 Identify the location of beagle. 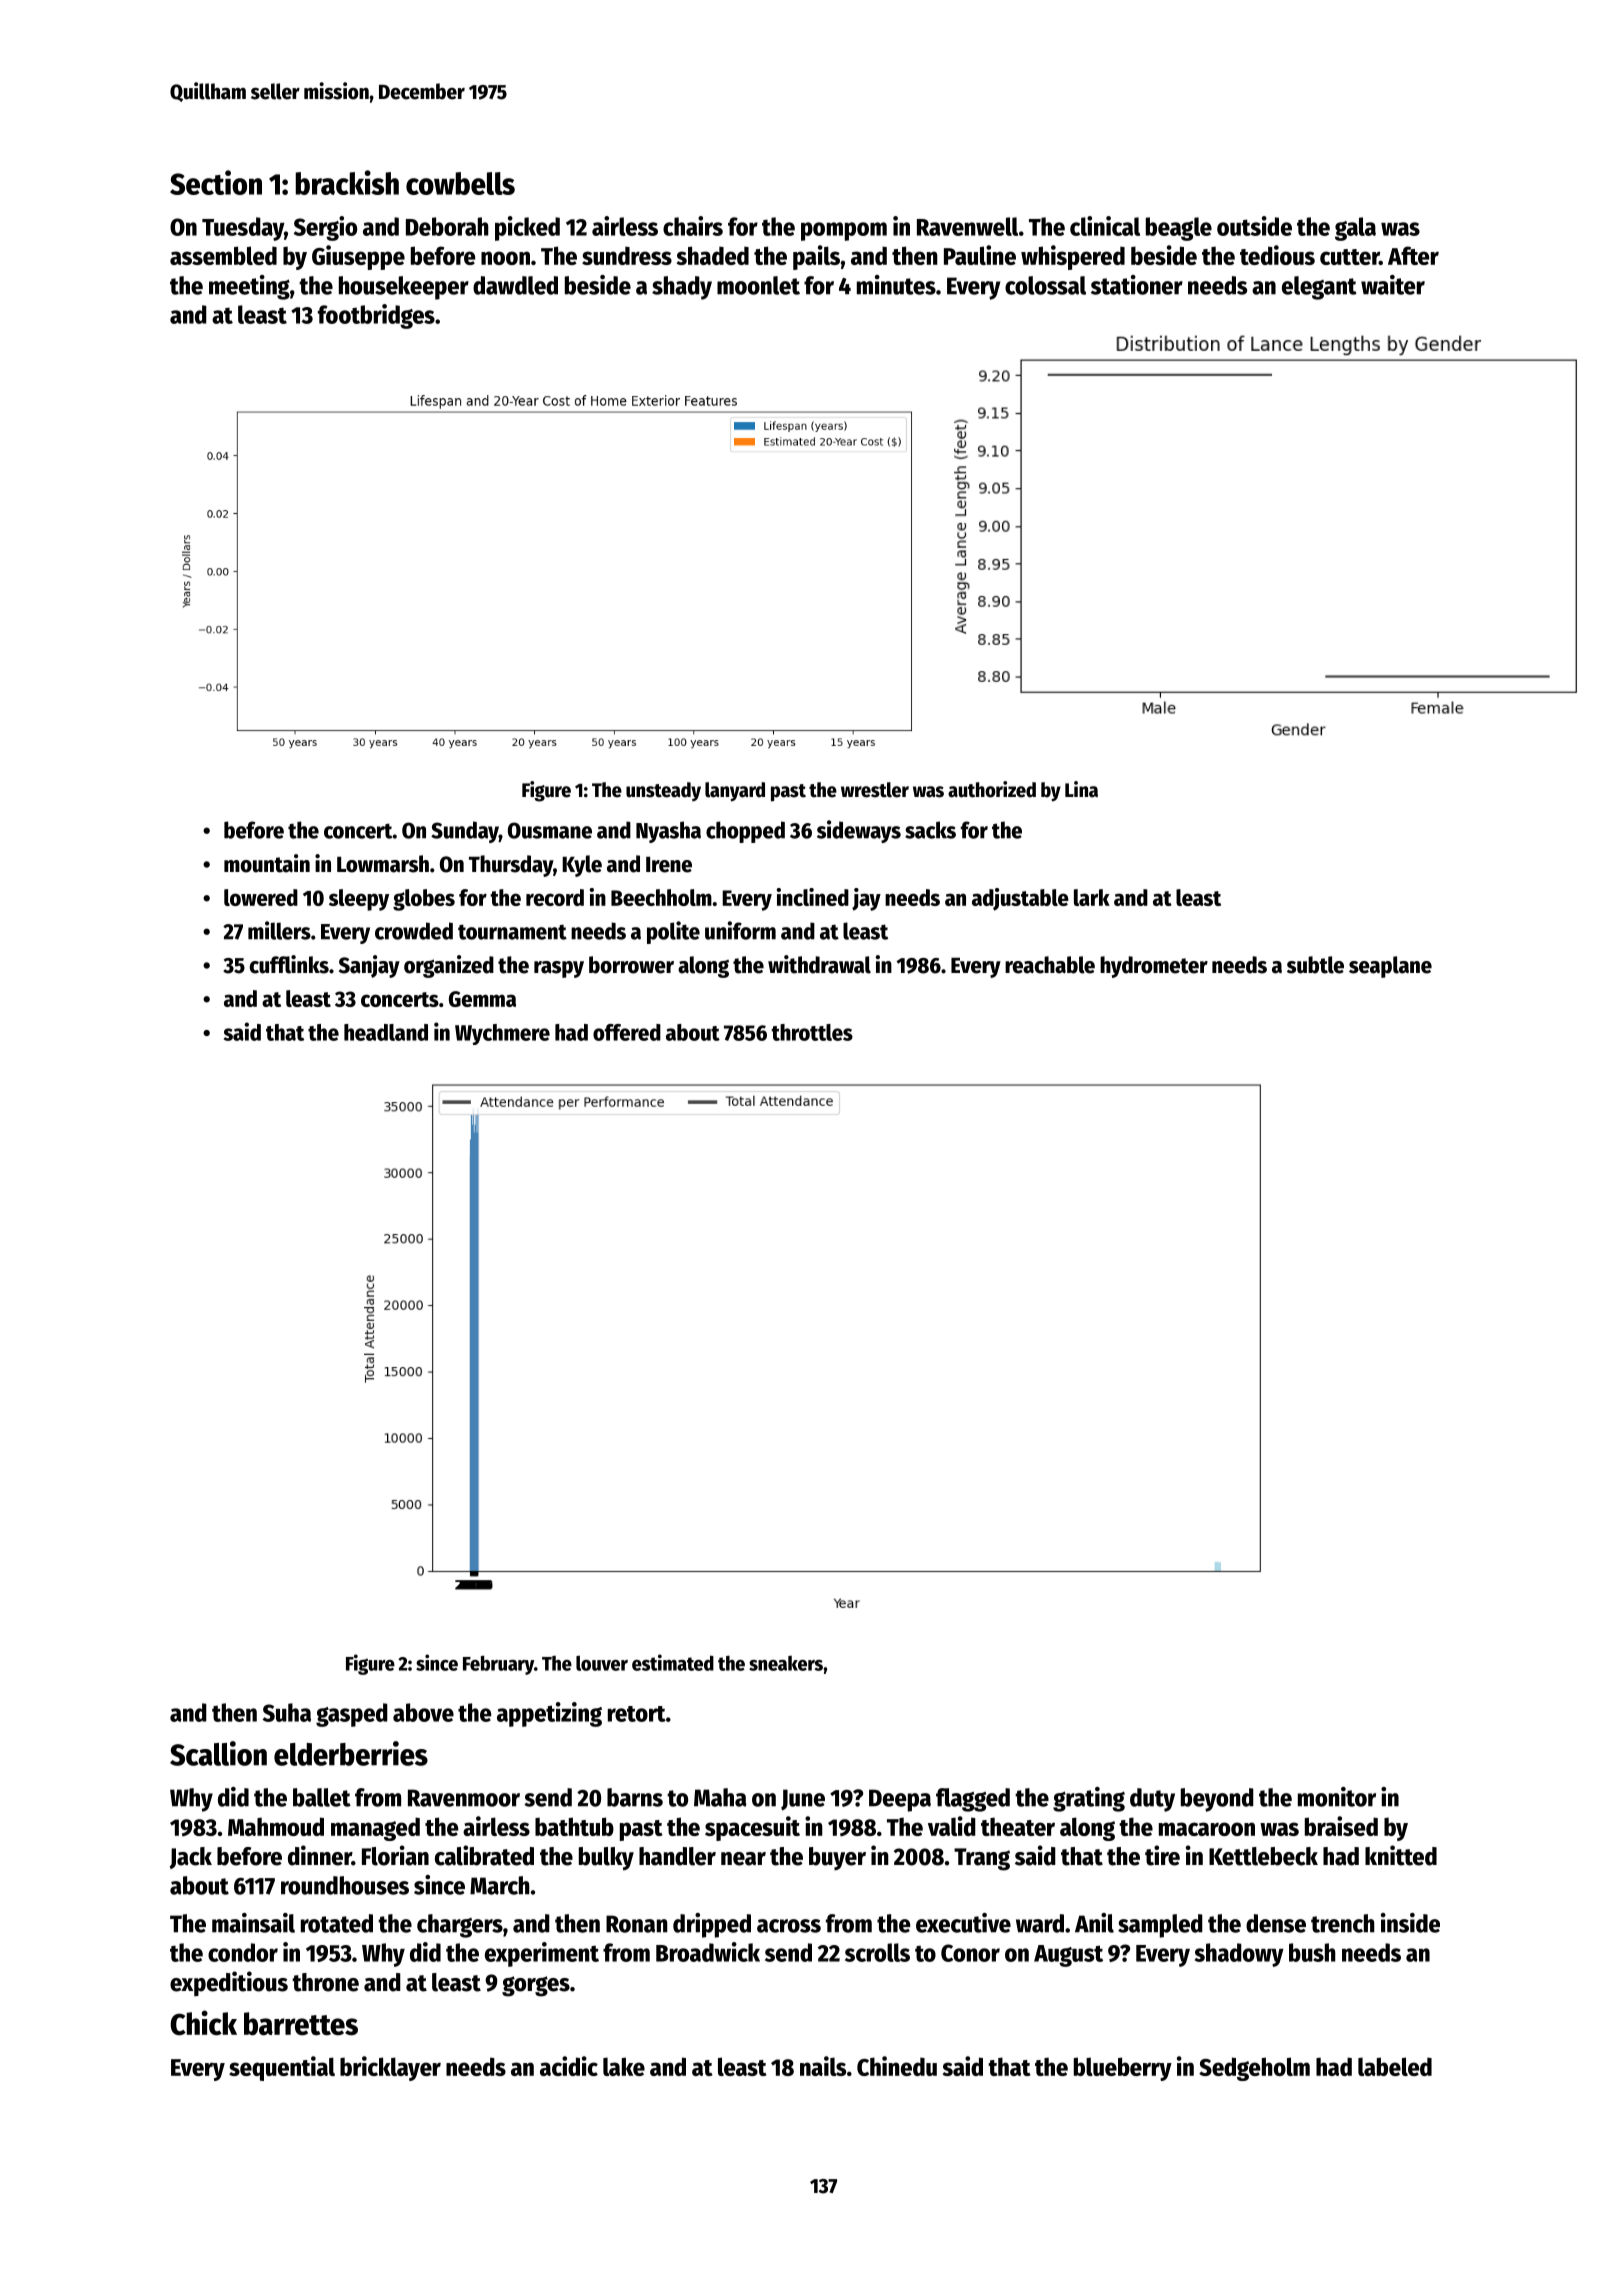
(1179, 229).
